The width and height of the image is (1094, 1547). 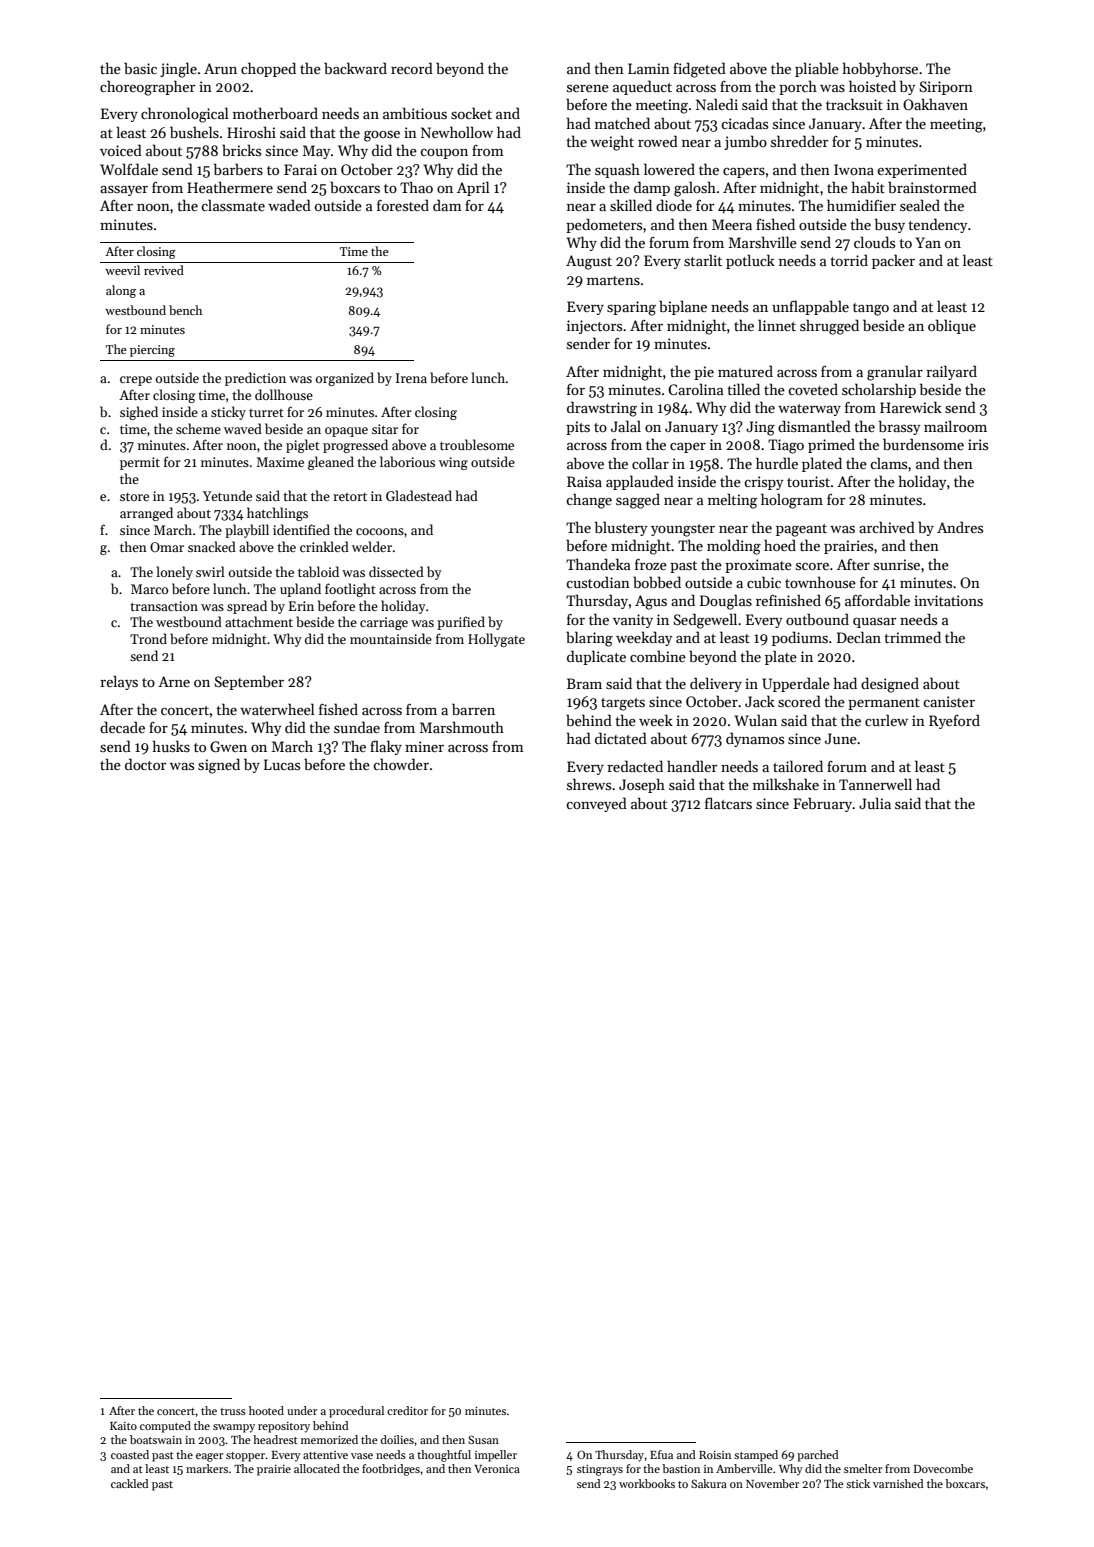 I want to click on Iwona, so click(x=854, y=169).
